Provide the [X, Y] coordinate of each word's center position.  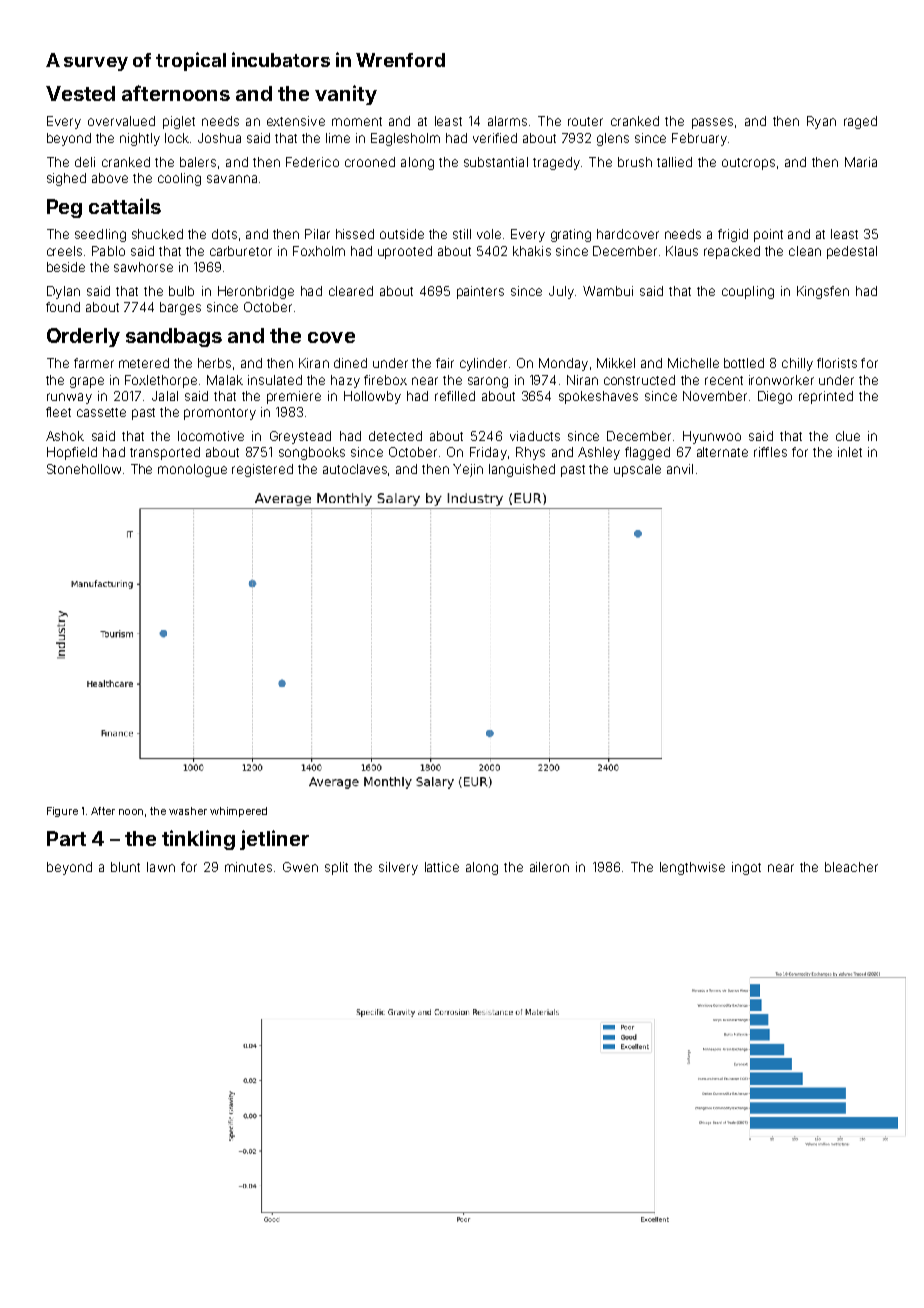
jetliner [274, 840]
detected [395, 436]
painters [480, 292]
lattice [442, 867]
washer [188, 811]
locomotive [211, 436]
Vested [80, 93]
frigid [733, 235]
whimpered [238, 812]
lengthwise [692, 868]
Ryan [821, 122]
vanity [346, 95]
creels [64, 251]
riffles [770, 452]
